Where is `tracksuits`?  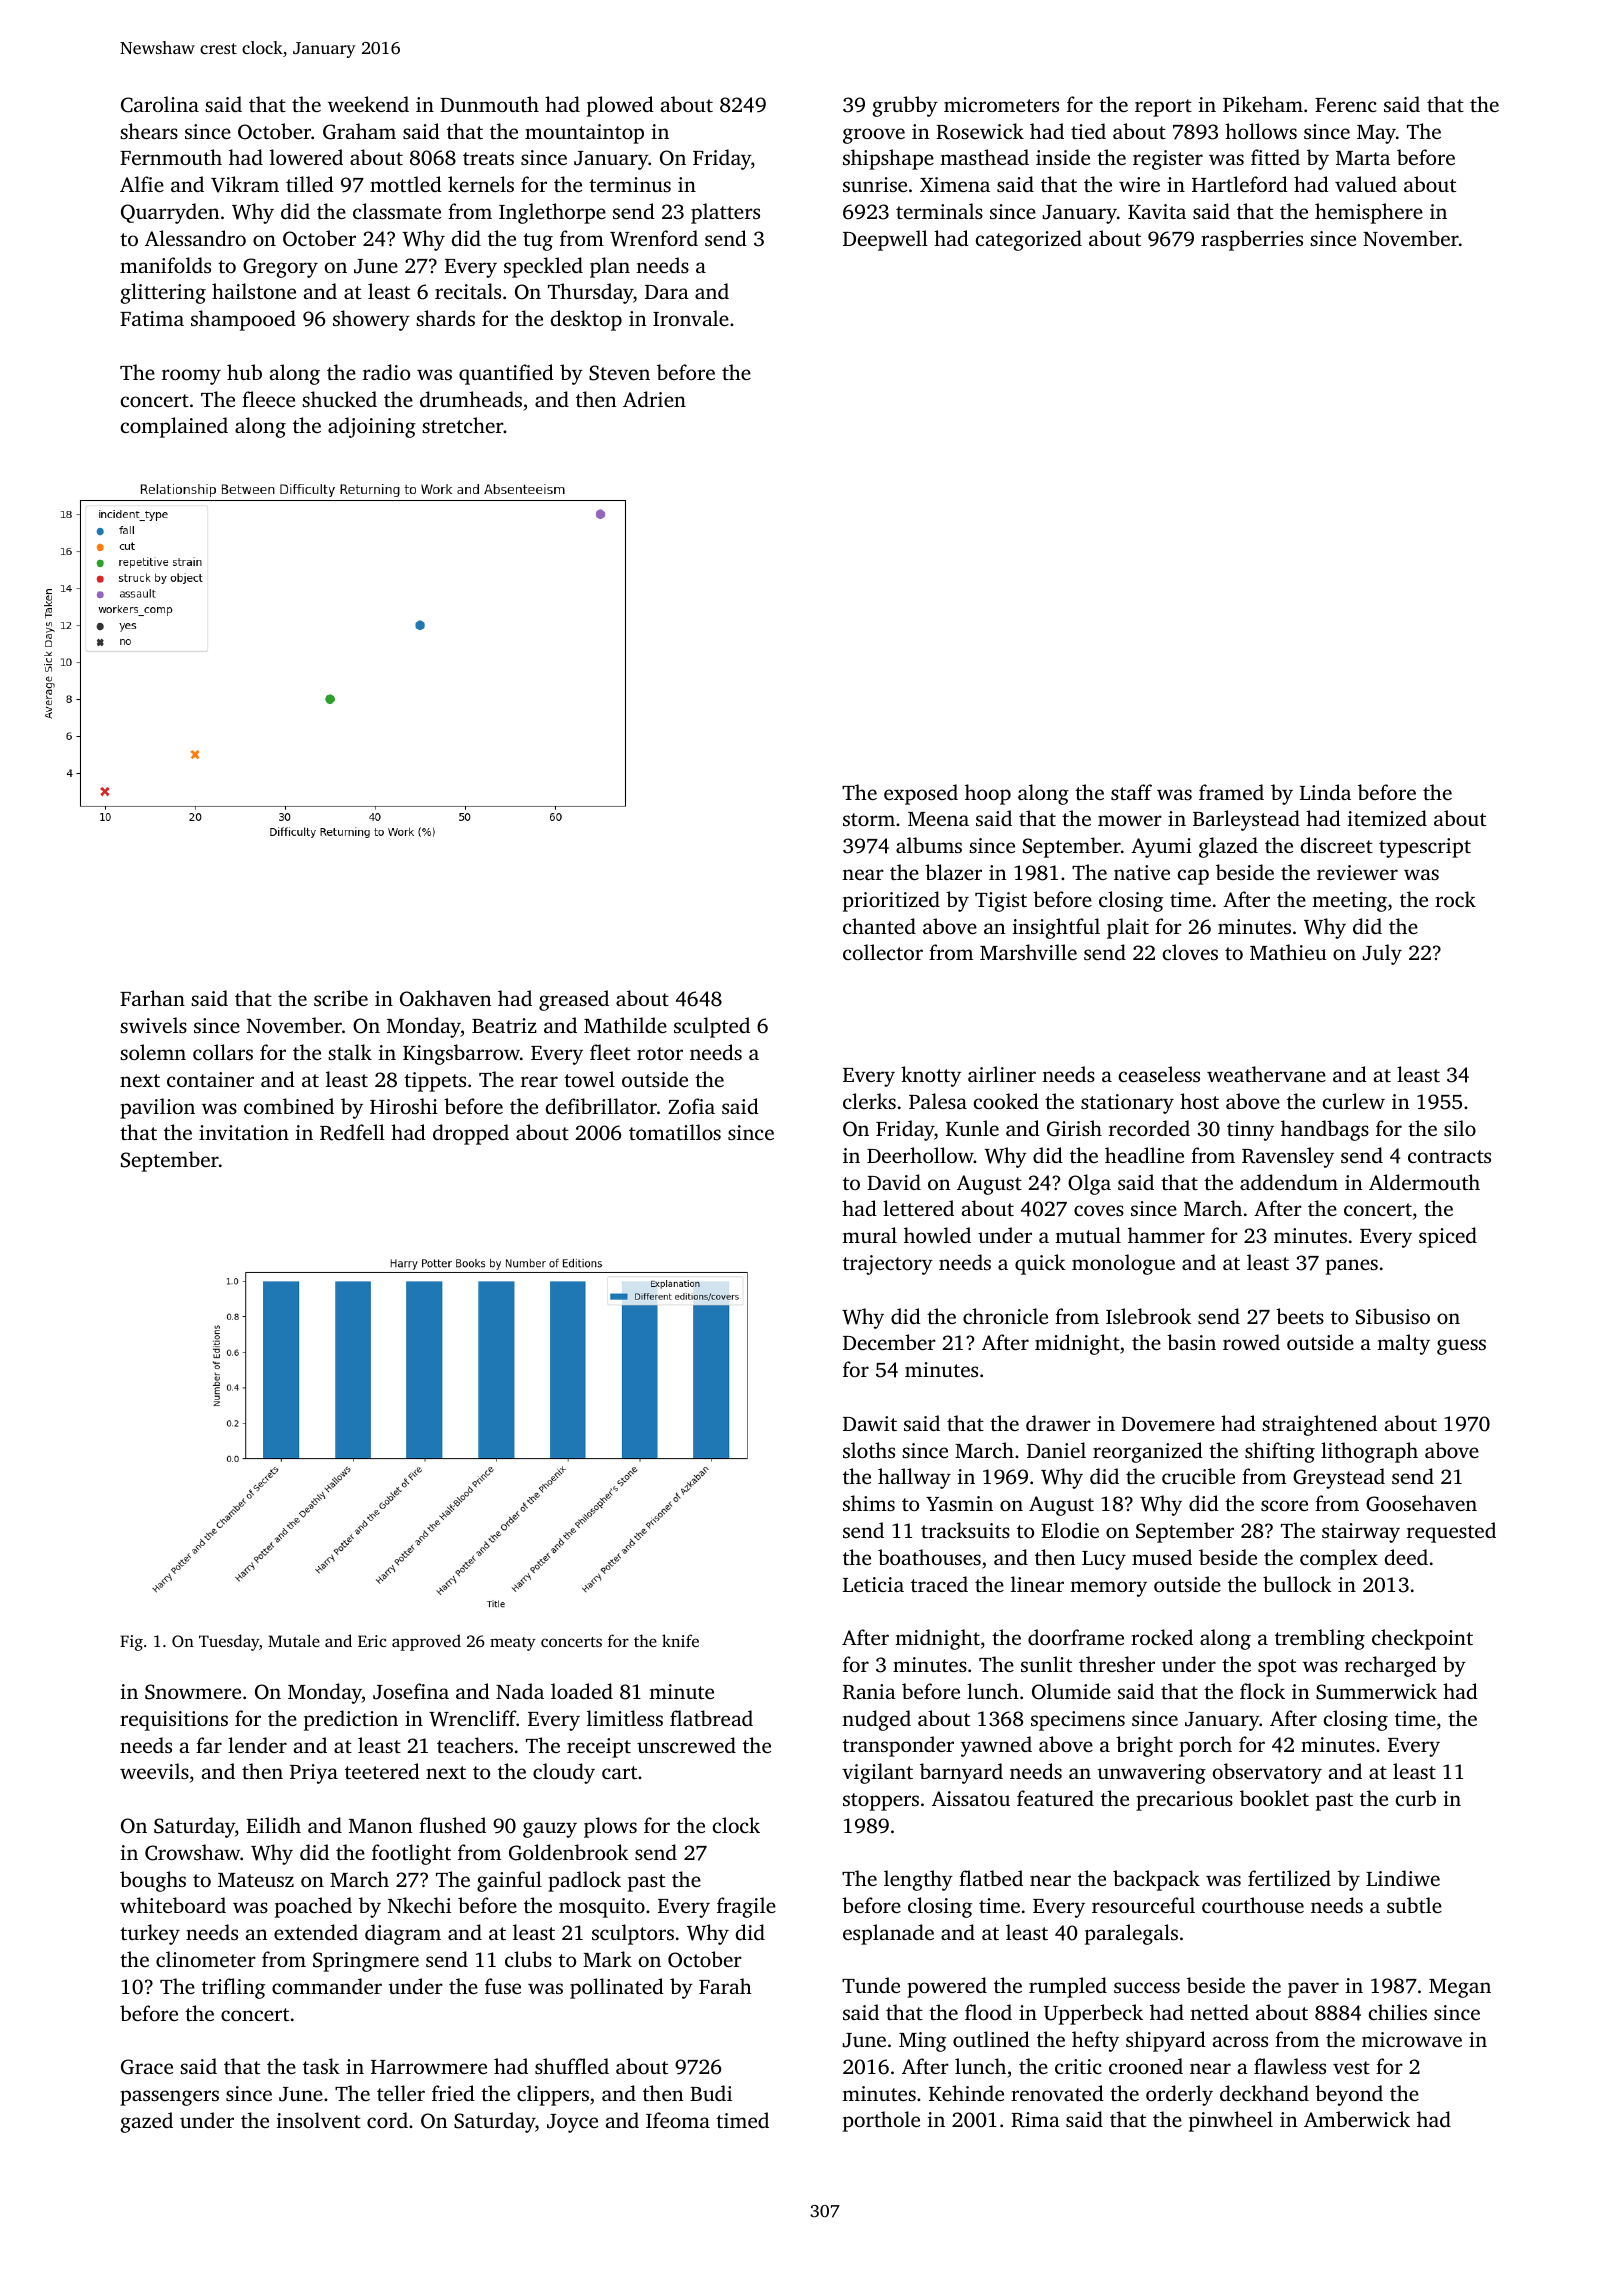
tracksuits is located at coordinates (965, 1530).
